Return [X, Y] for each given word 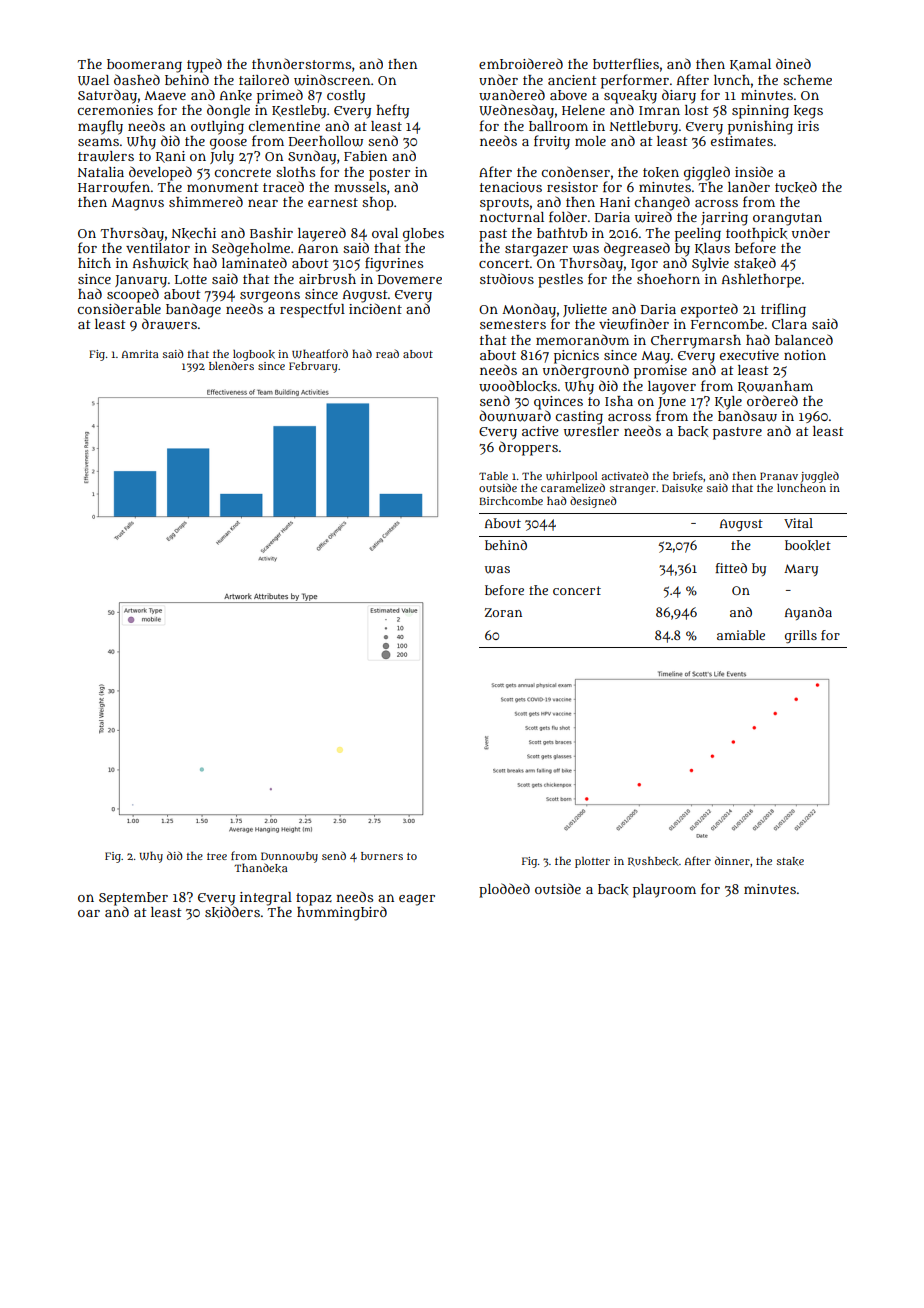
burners [382, 856]
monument [222, 187]
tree [217, 856]
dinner [732, 860]
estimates [742, 141]
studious [507, 278]
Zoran [503, 612]
